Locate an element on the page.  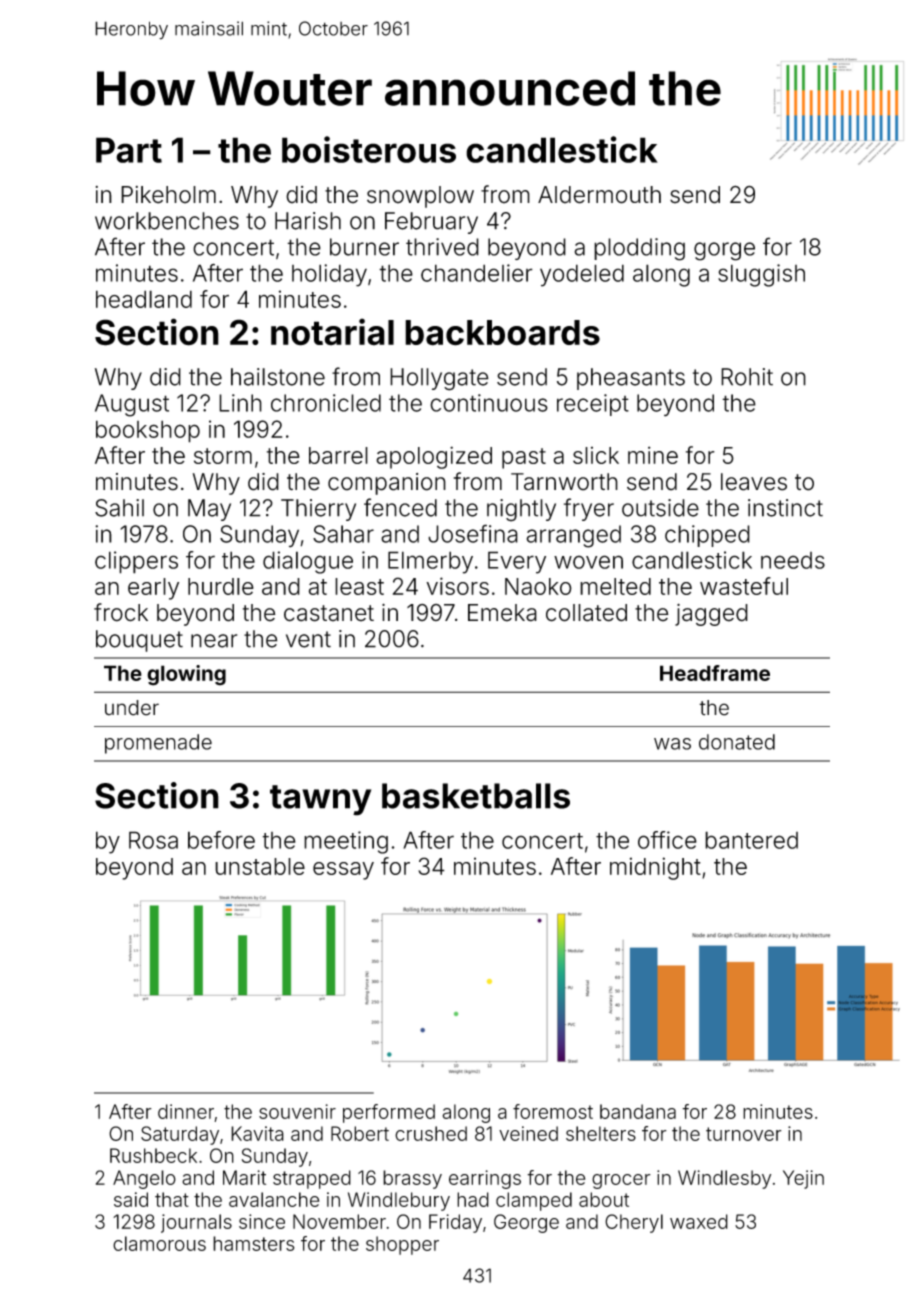
boisterous is located at coordinates (369, 149).
